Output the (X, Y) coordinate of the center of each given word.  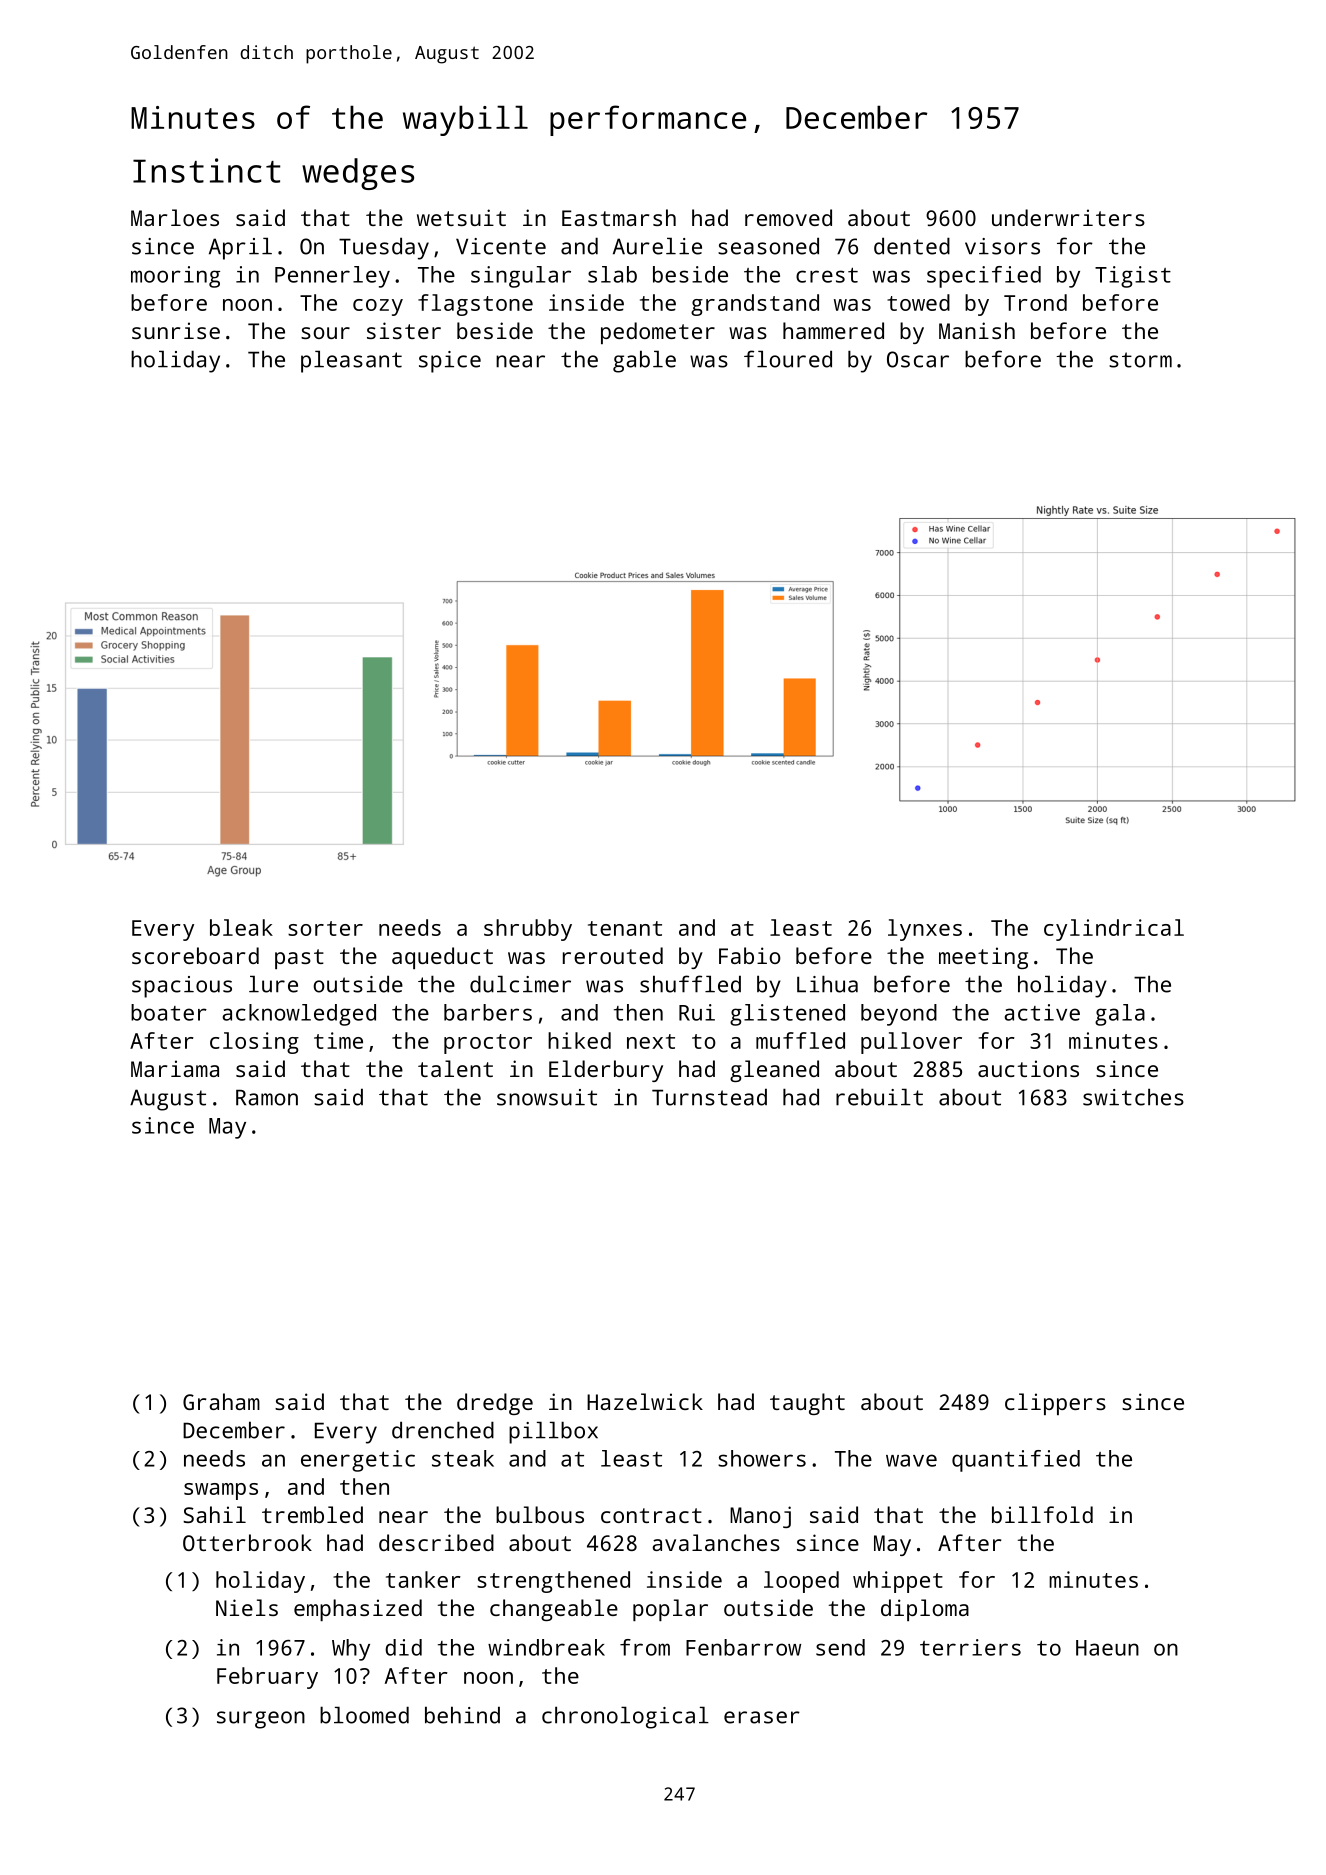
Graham (221, 1401)
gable (644, 361)
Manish (977, 330)
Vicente (501, 246)
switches (1133, 1097)
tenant (625, 928)
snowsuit (547, 1097)
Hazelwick (645, 1401)
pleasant (351, 361)
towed (918, 302)
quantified (1016, 1461)
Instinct (206, 170)
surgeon (261, 1720)
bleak (241, 927)
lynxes (925, 930)
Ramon (267, 1097)
